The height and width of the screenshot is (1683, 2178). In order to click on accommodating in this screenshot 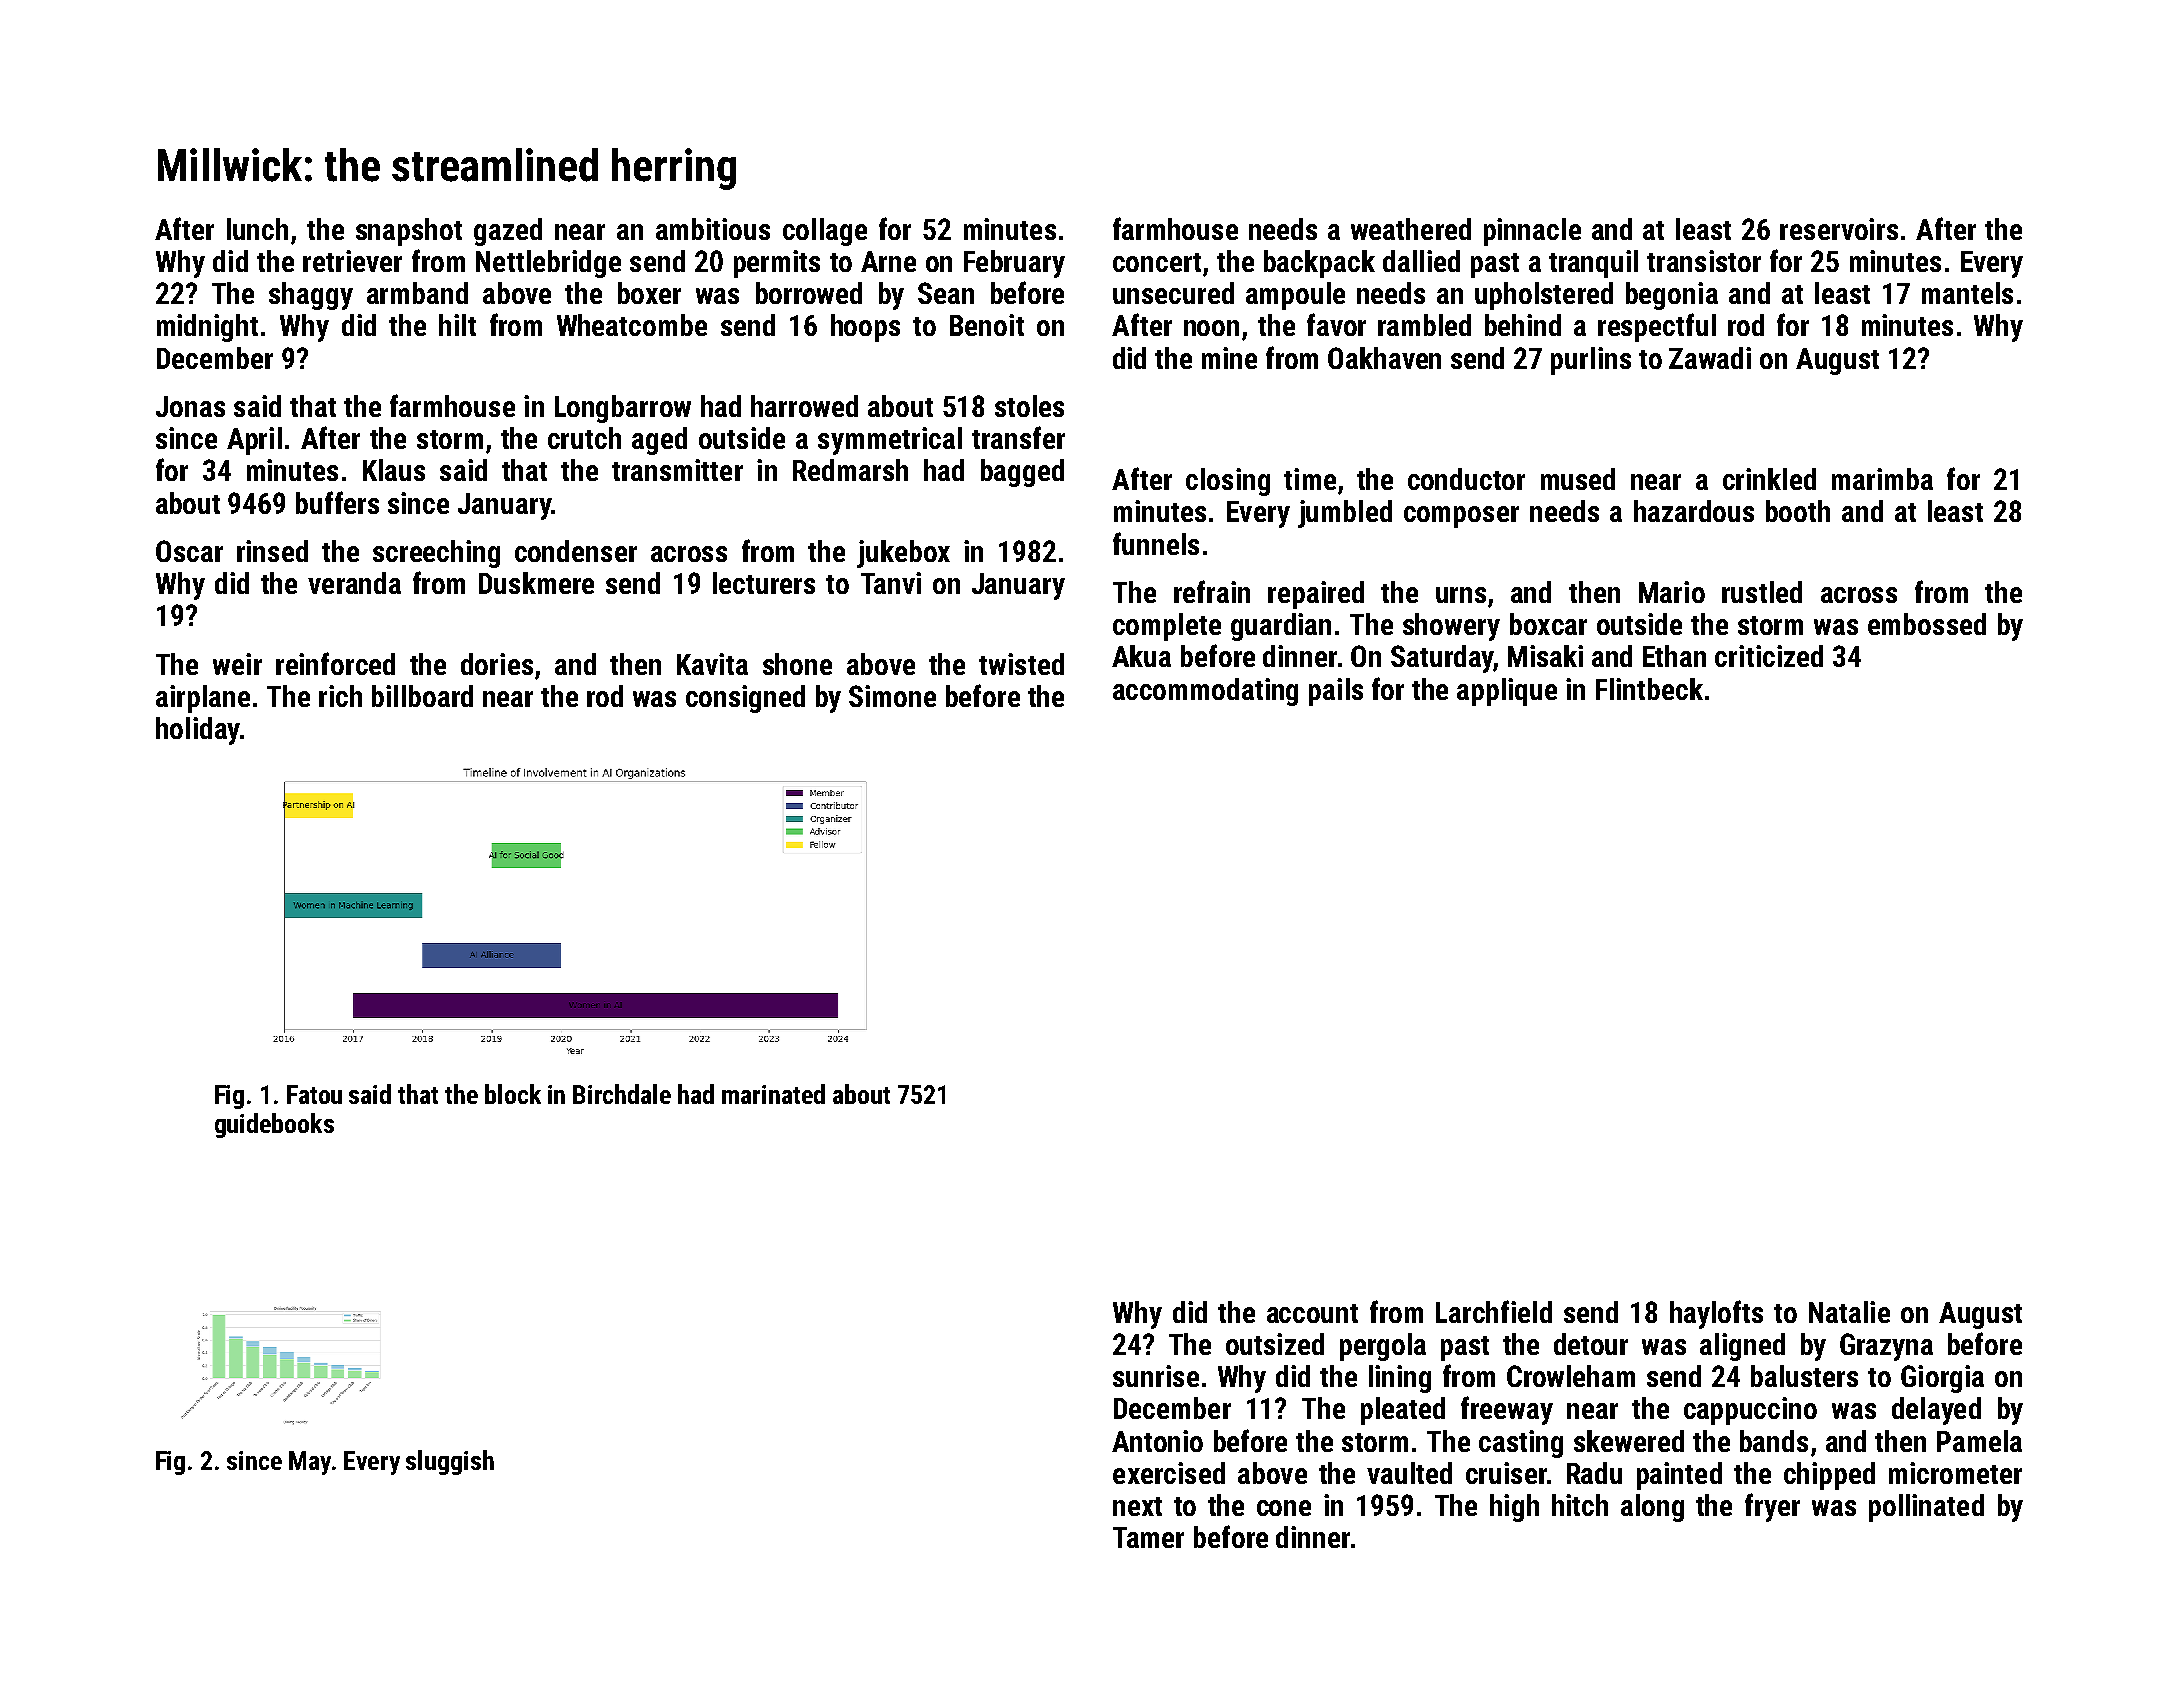, I will do `click(1205, 692)`.
